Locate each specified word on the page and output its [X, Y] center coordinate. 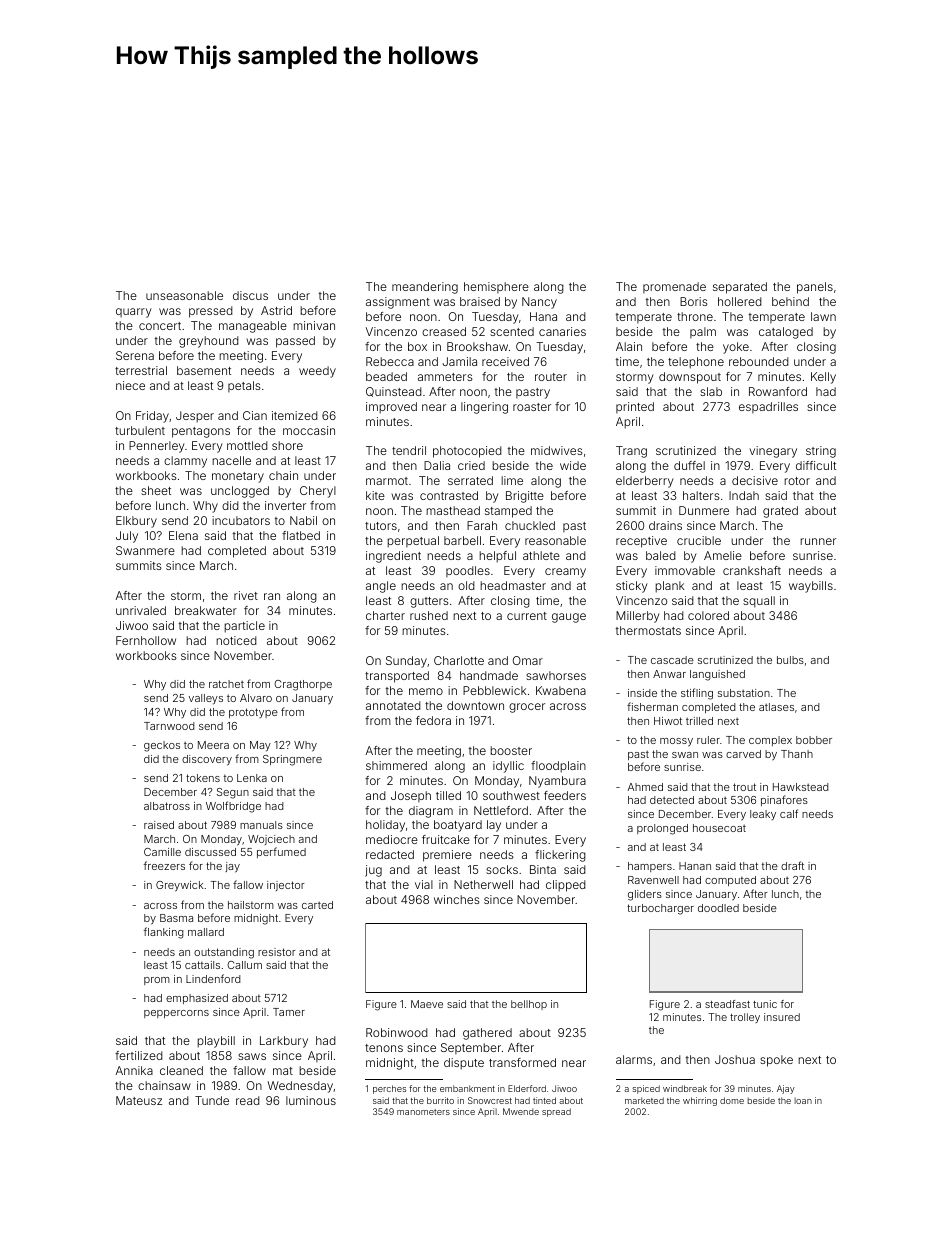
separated [740, 288]
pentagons [201, 432]
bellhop [529, 1005]
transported [397, 677]
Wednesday [300, 1087]
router [551, 377]
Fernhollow [146, 640]
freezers [164, 865]
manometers [423, 1112]
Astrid [276, 310]
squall [759, 602]
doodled [718, 908]
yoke [736, 348]
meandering [425, 288]
